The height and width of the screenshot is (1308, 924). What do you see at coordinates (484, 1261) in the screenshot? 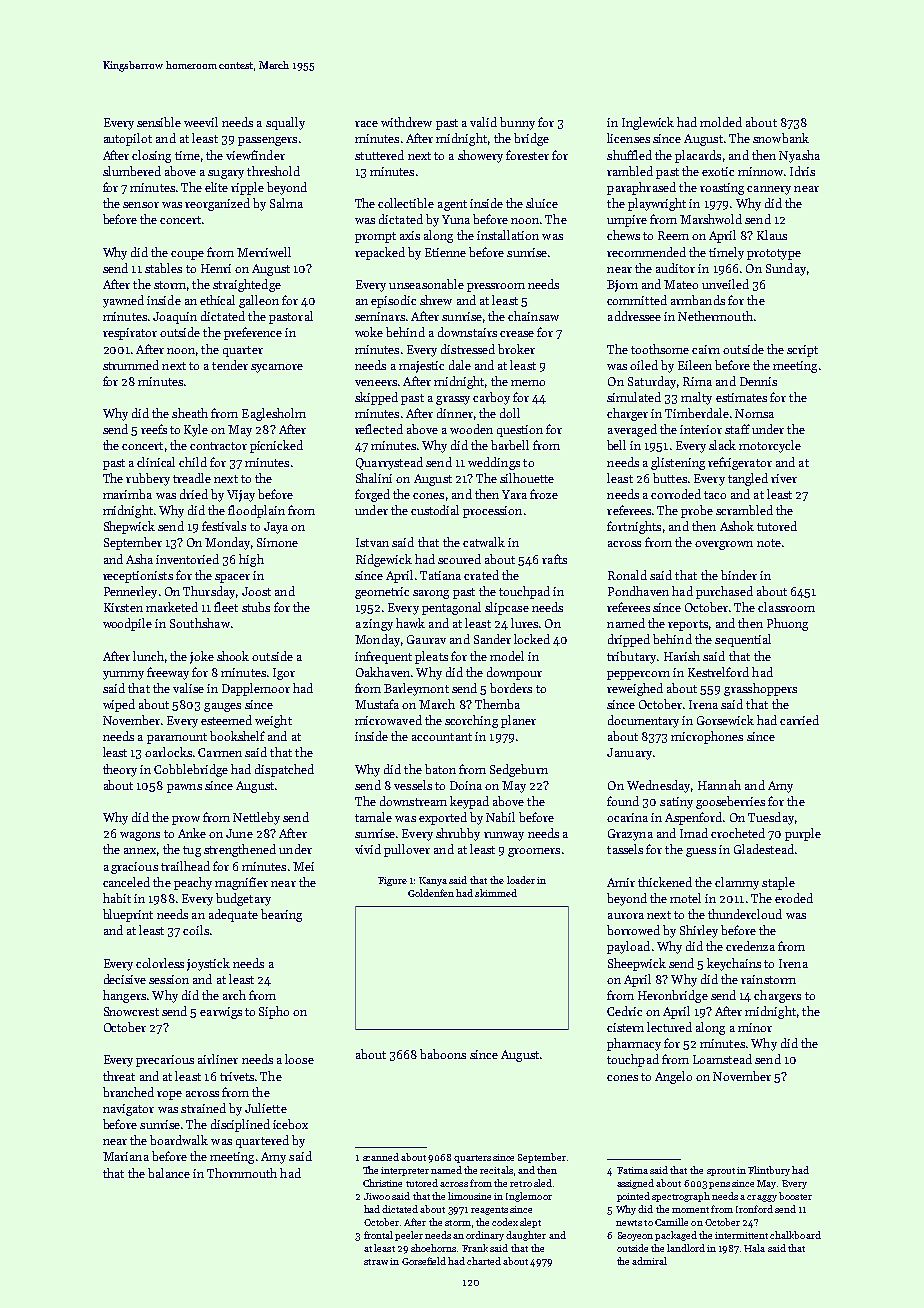
I see `charted` at bounding box center [484, 1261].
